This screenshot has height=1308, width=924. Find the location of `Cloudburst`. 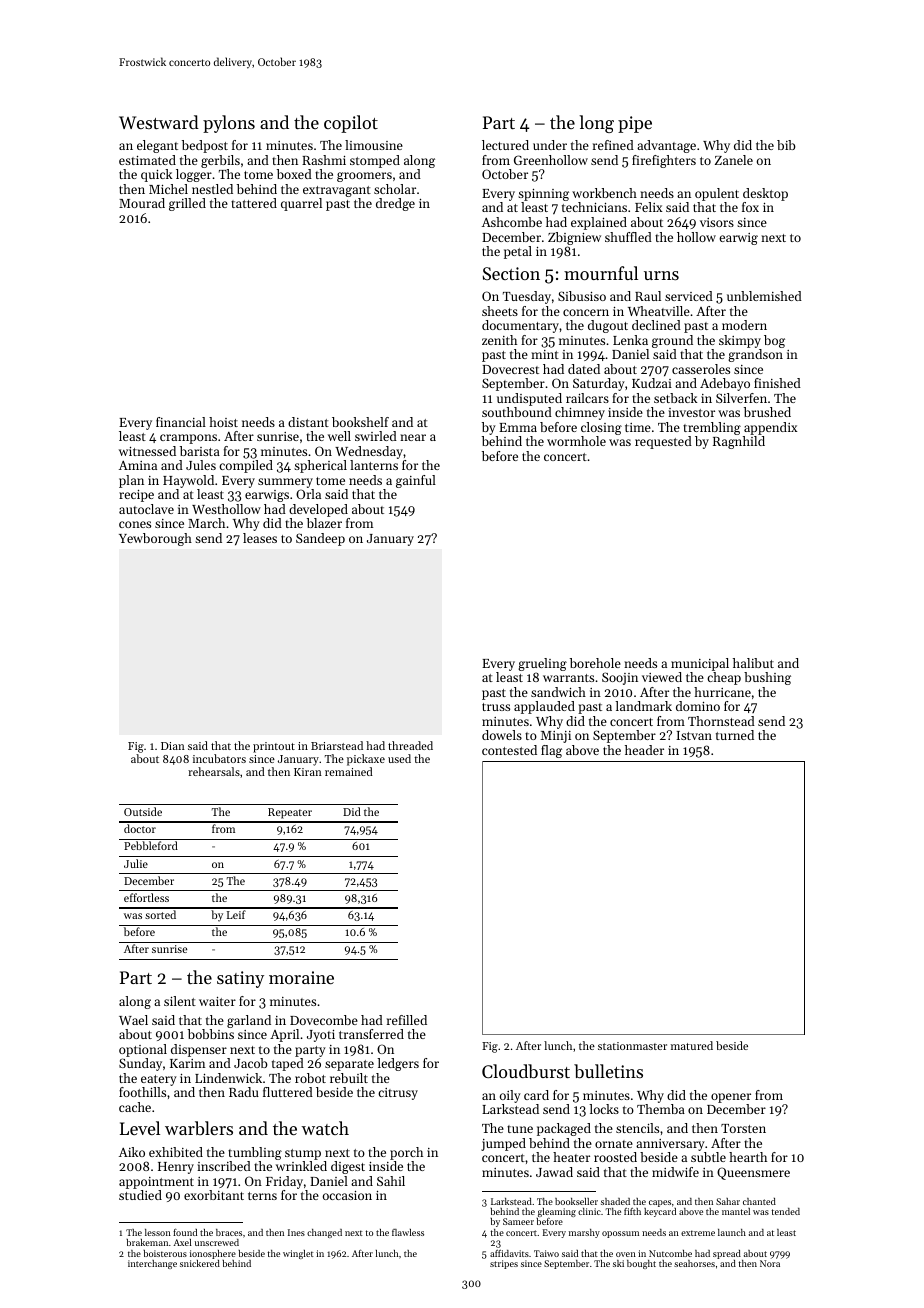

Cloudburst is located at coordinates (526, 1071).
